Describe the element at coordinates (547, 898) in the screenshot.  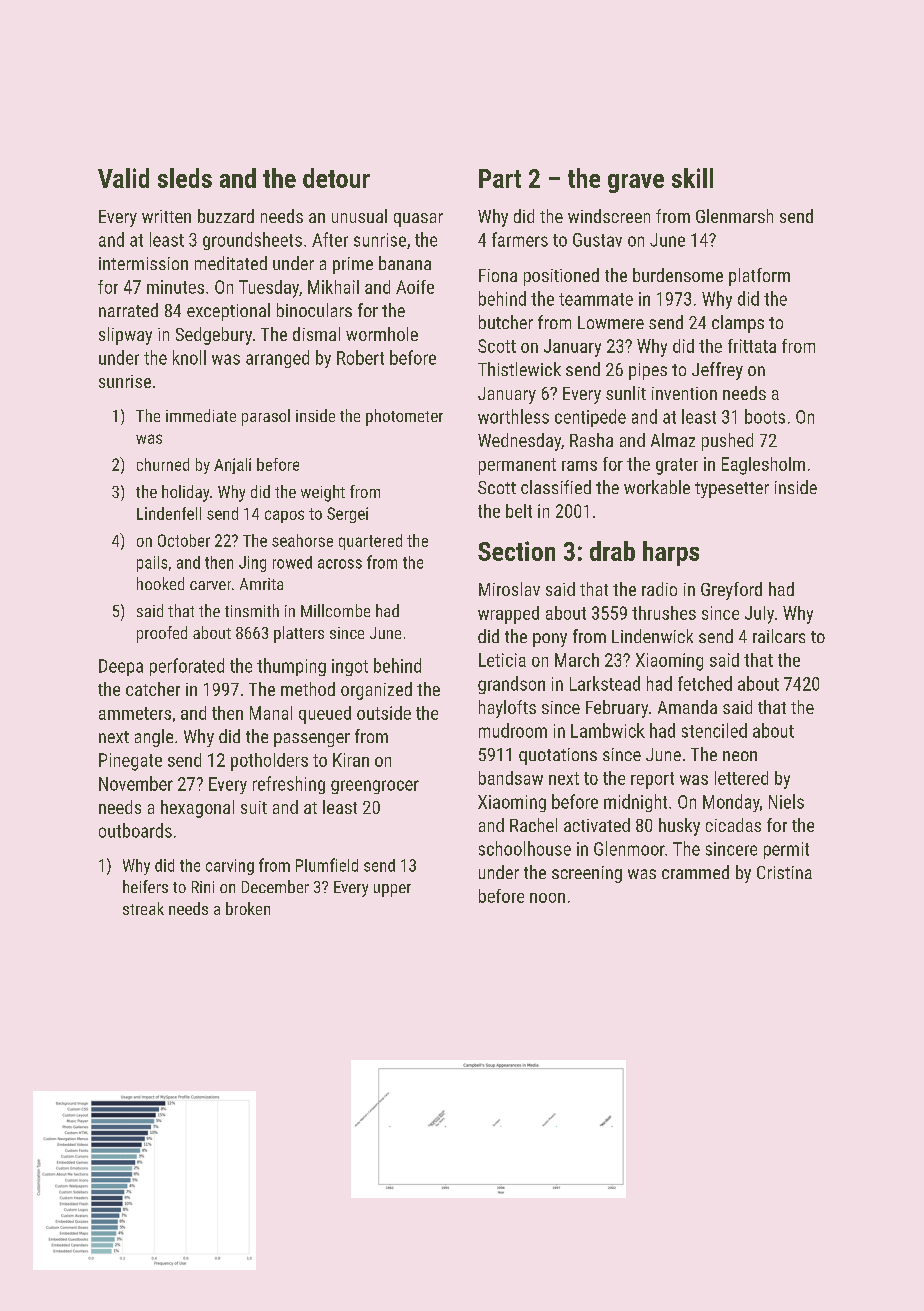
I see `noon` at that location.
